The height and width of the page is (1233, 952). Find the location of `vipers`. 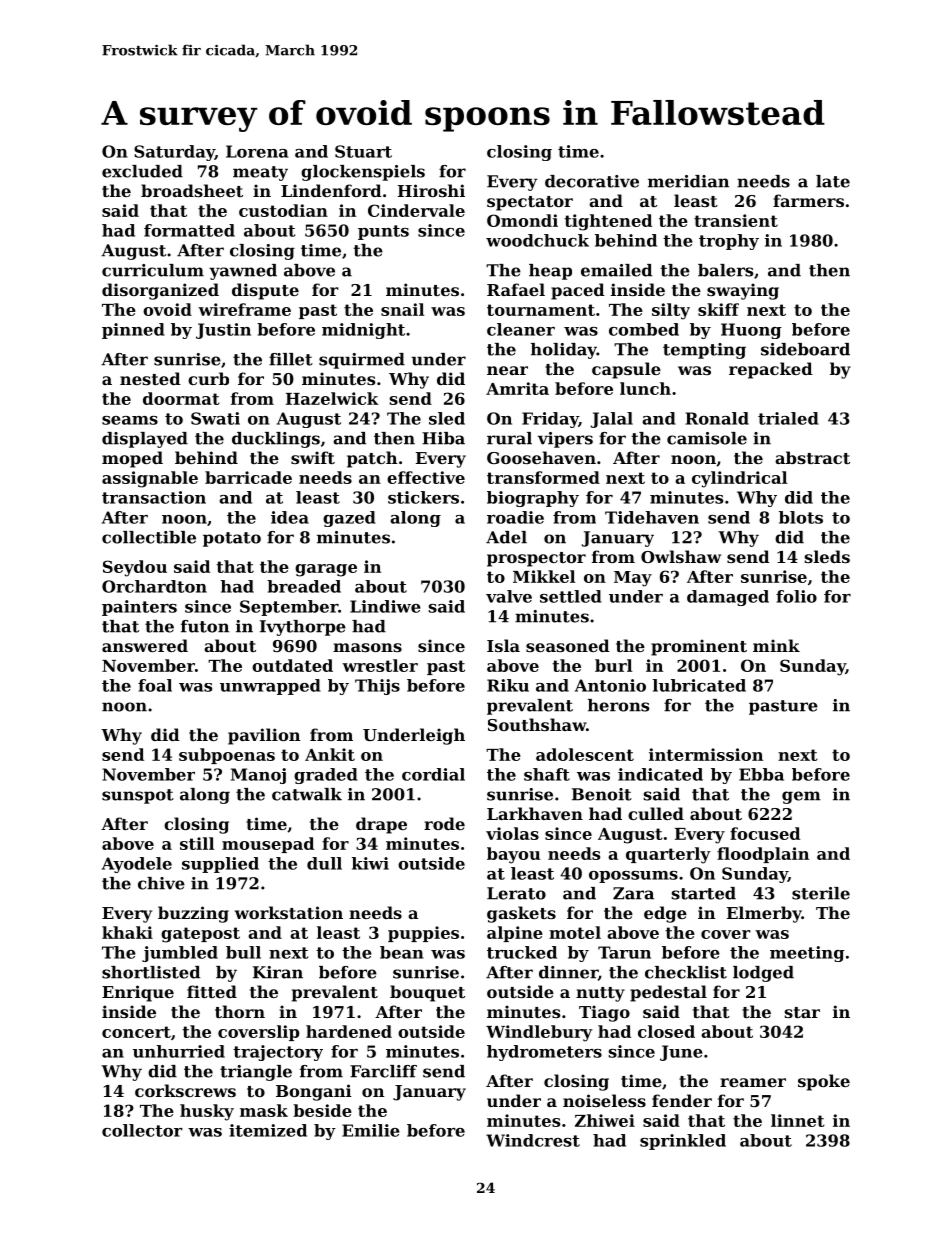

vipers is located at coordinates (565, 440).
